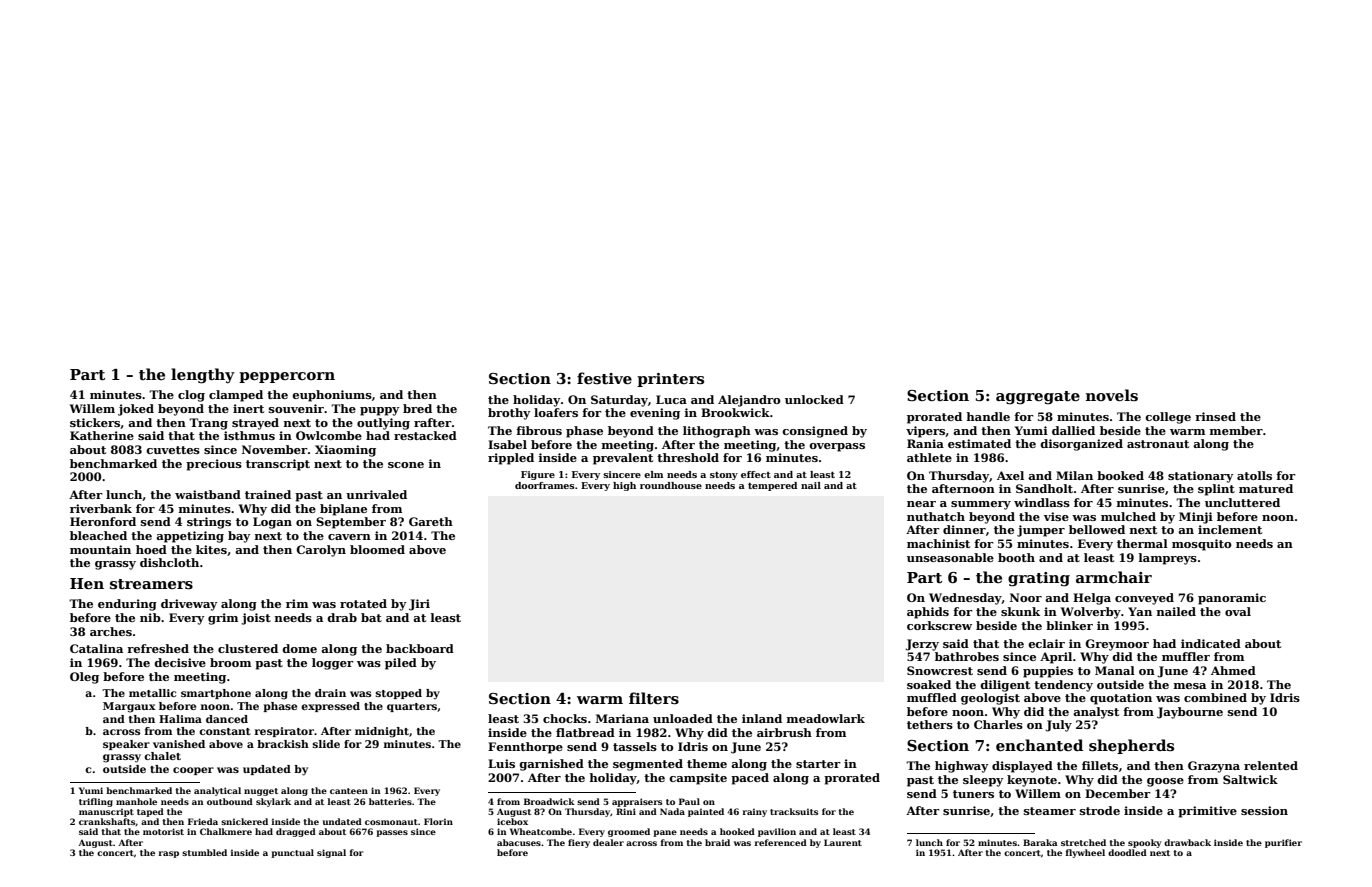 Image resolution: width=1372 pixels, height=887 pixels. What do you see at coordinates (1187, 842) in the image?
I see `drawback` at bounding box center [1187, 842].
